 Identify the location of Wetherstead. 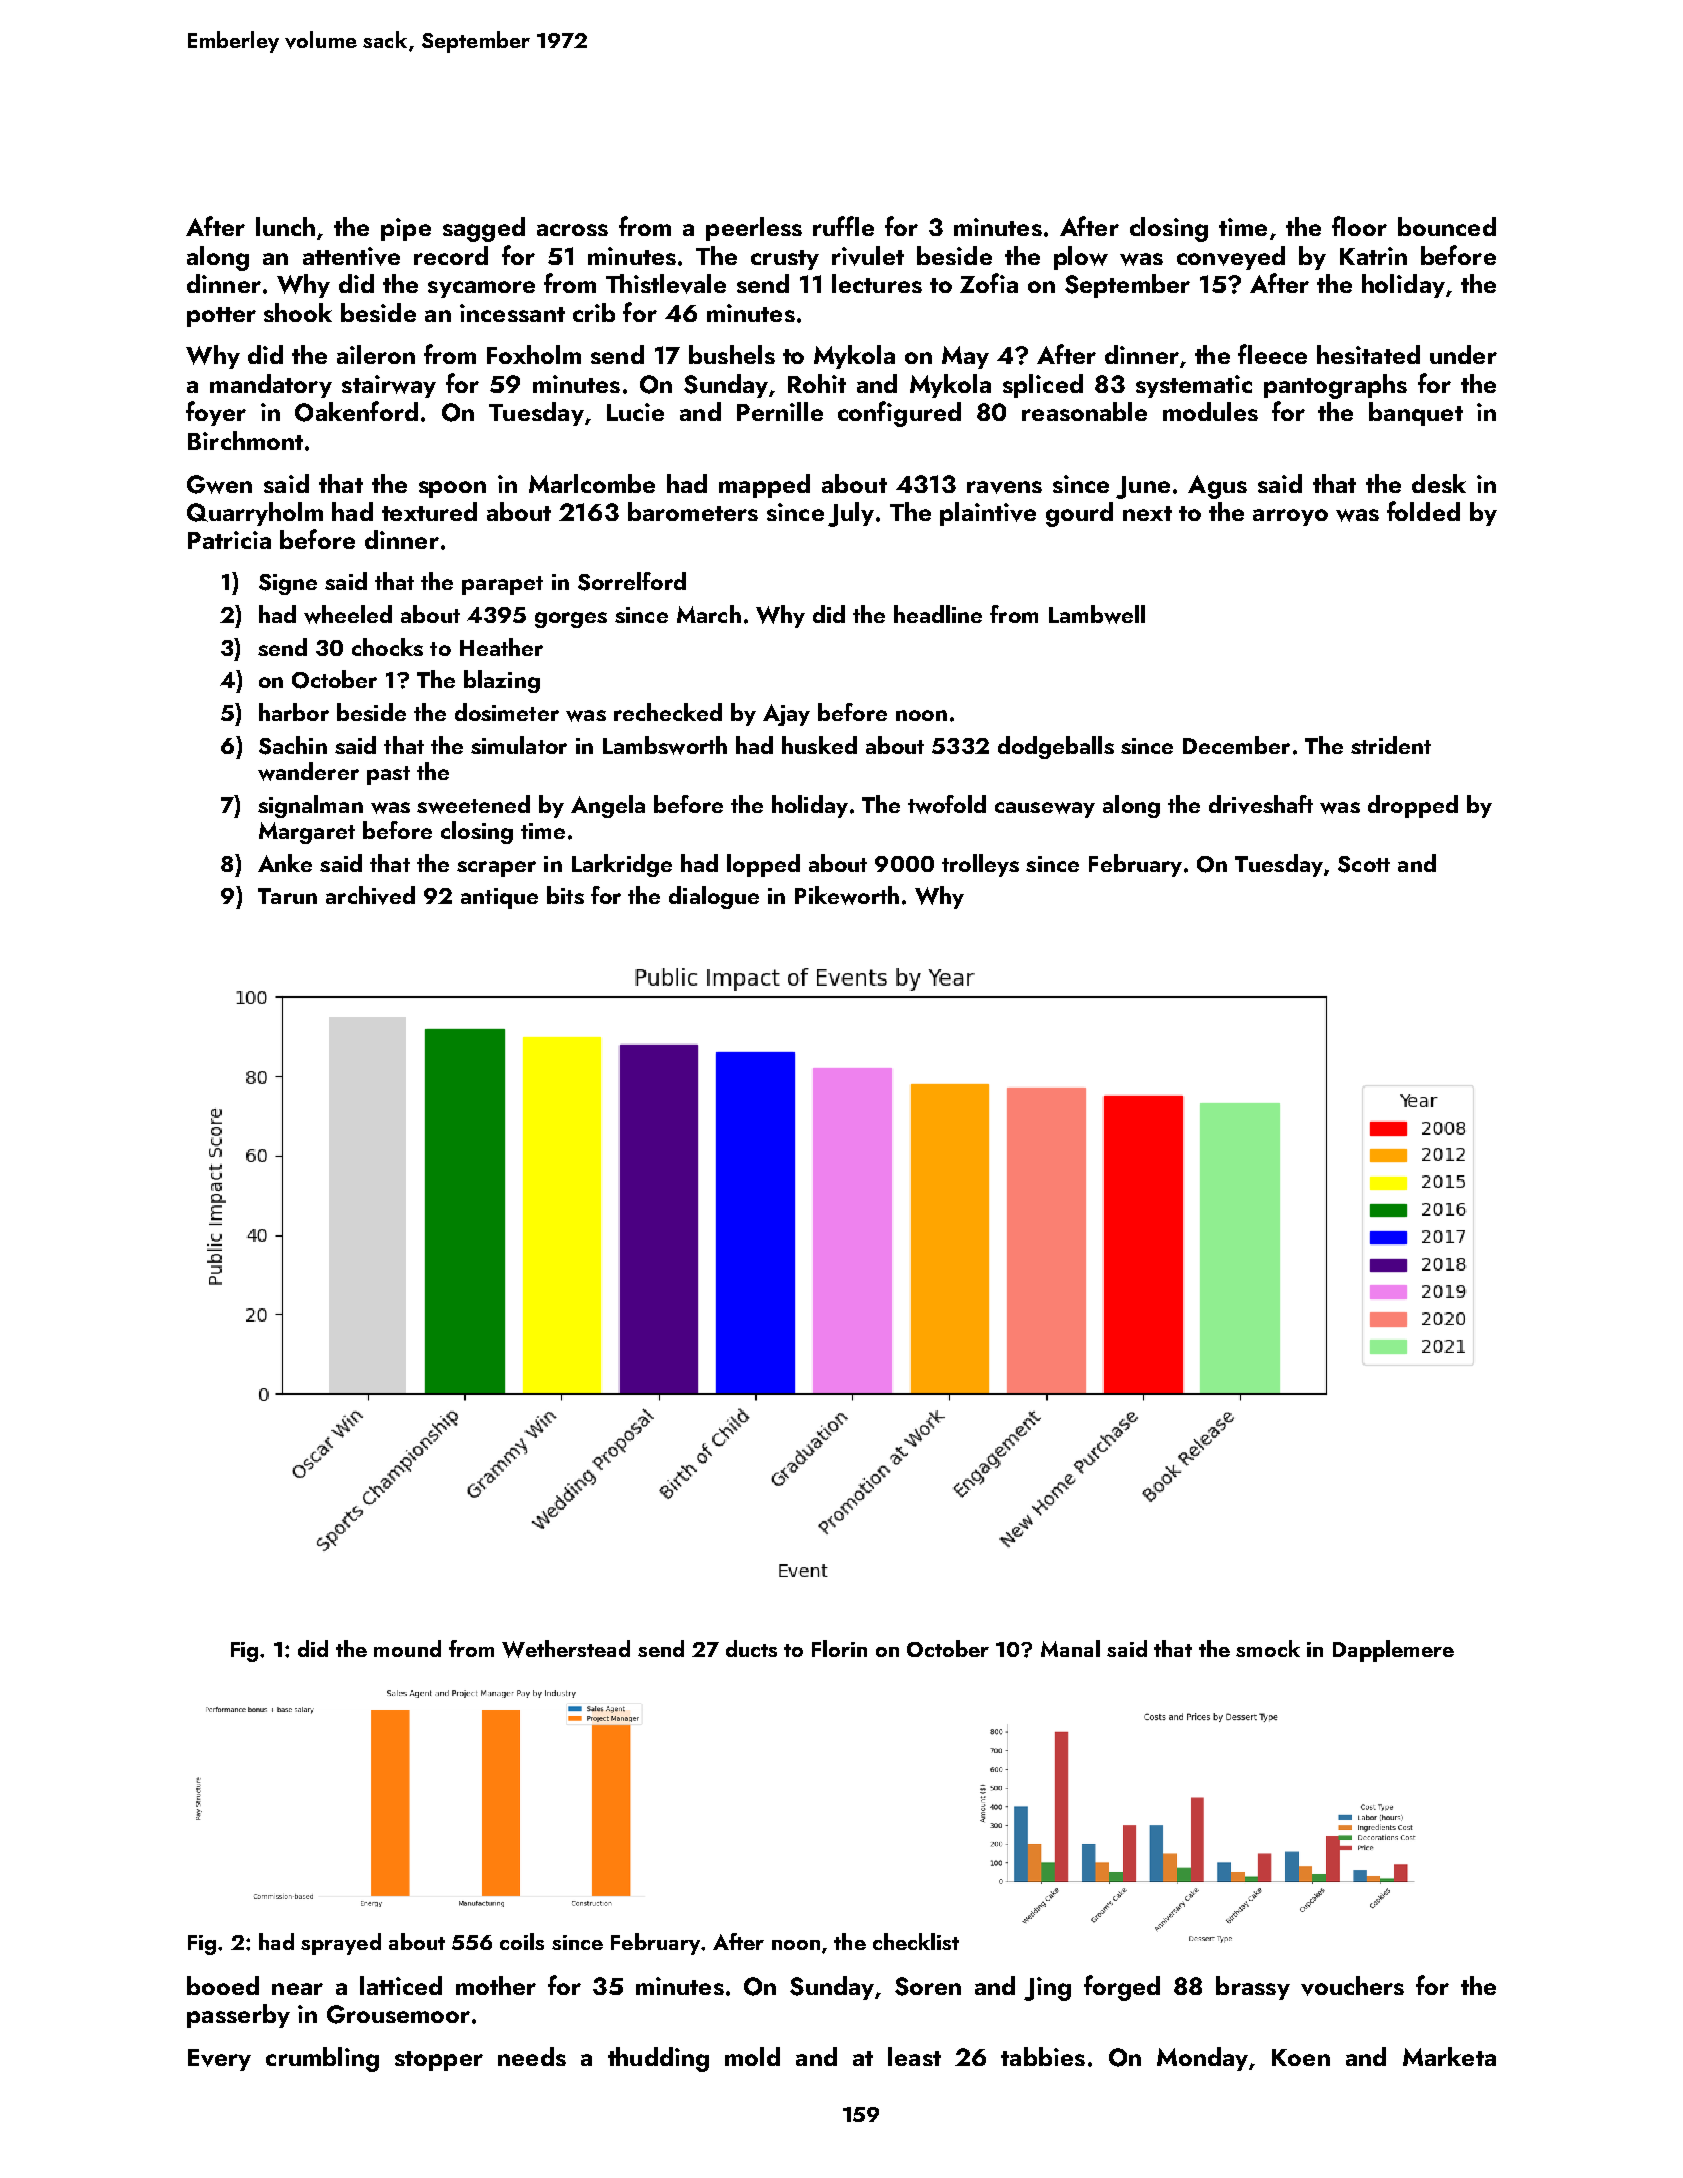
(566, 1649).
